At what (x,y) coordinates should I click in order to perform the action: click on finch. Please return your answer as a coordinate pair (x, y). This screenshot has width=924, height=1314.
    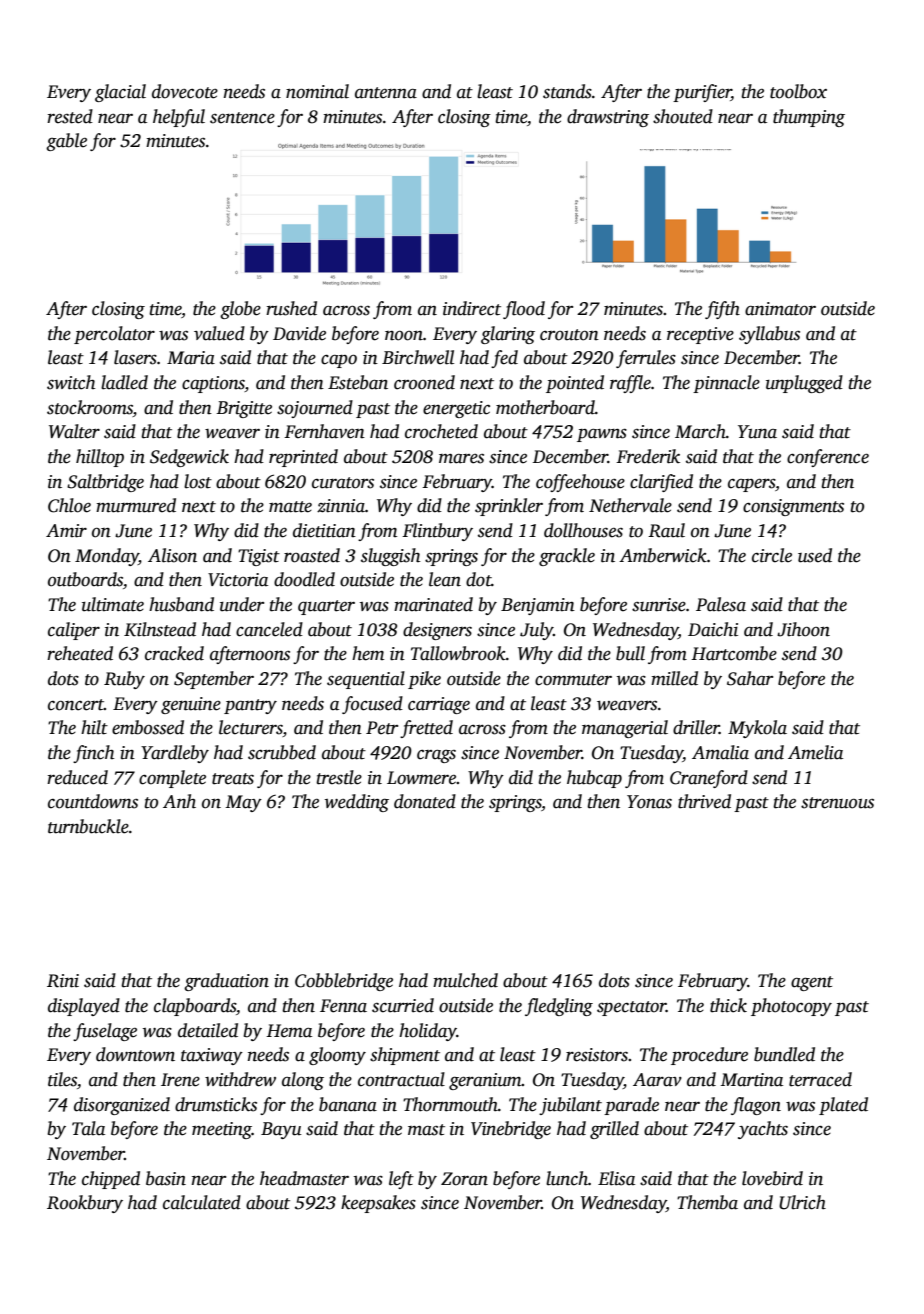
    Looking at the image, I should click on (94, 754).
